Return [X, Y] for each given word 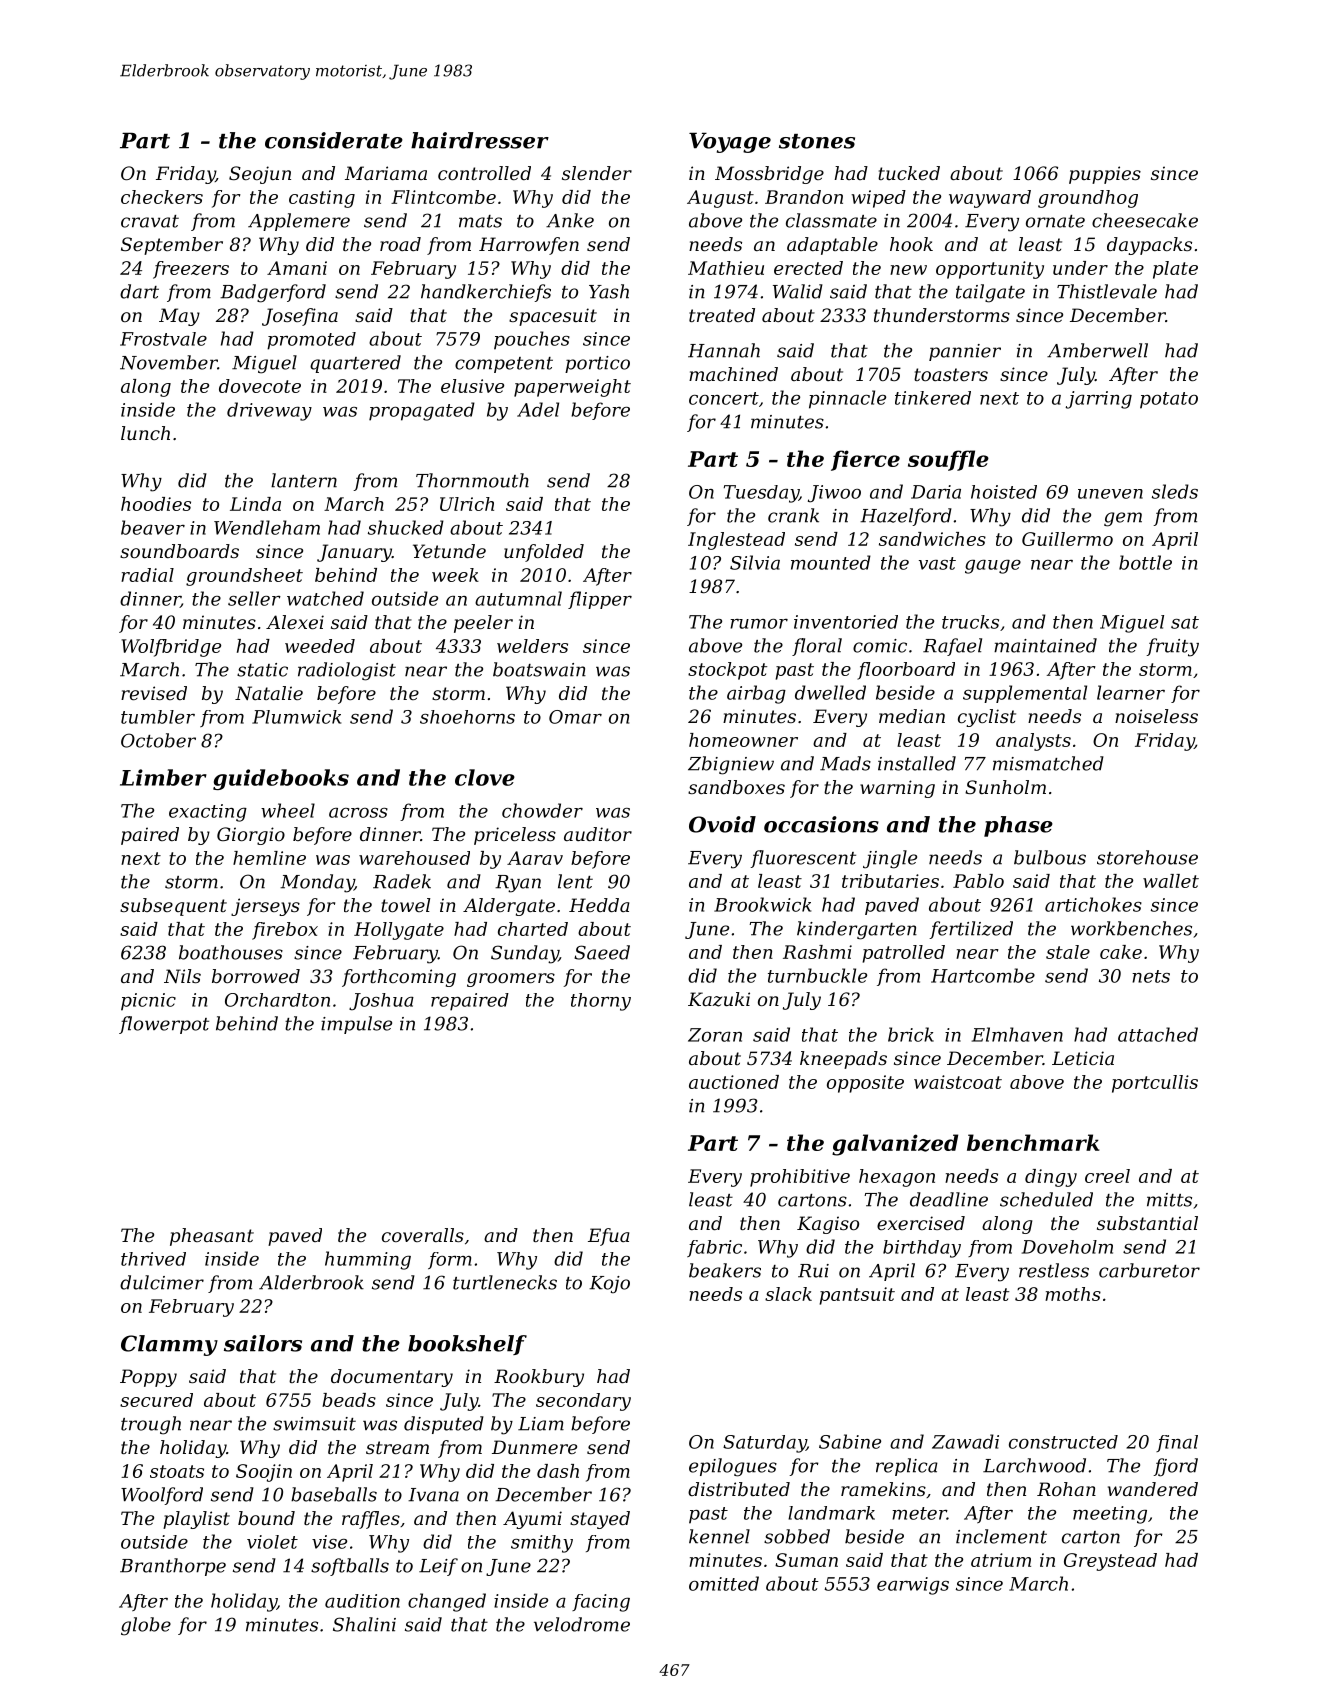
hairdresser [480, 140]
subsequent [173, 907]
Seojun [260, 175]
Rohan [1066, 1489]
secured [156, 1400]
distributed [739, 1489]
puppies [1105, 175]
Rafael [952, 647]
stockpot [727, 671]
